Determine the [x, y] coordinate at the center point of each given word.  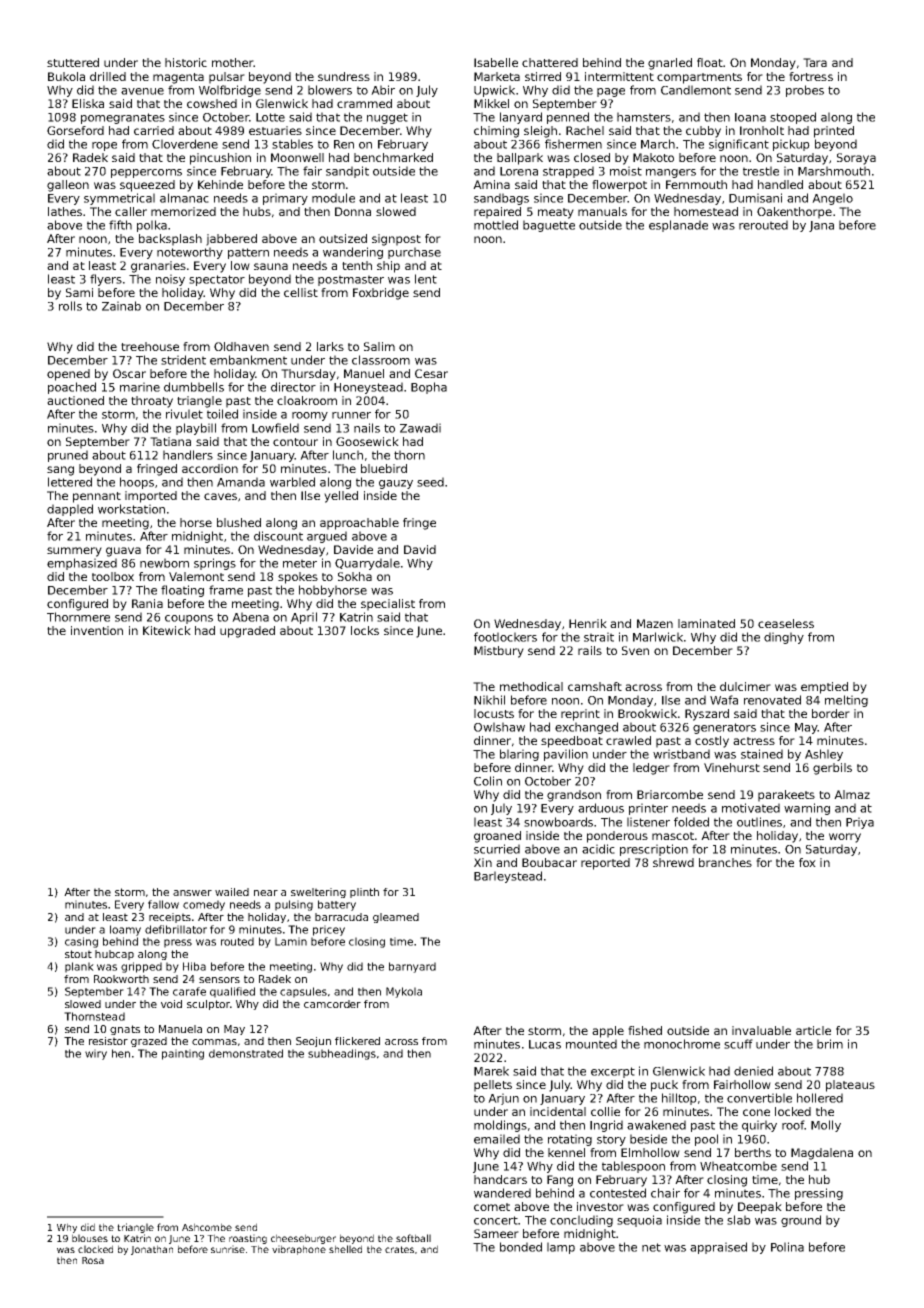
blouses [90, 1238]
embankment [248, 360]
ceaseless [786, 623]
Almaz [852, 794]
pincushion [220, 159]
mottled [496, 225]
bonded [521, 1247]
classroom [381, 360]
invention [97, 630]
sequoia [639, 1221]
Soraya [856, 159]
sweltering [318, 893]
